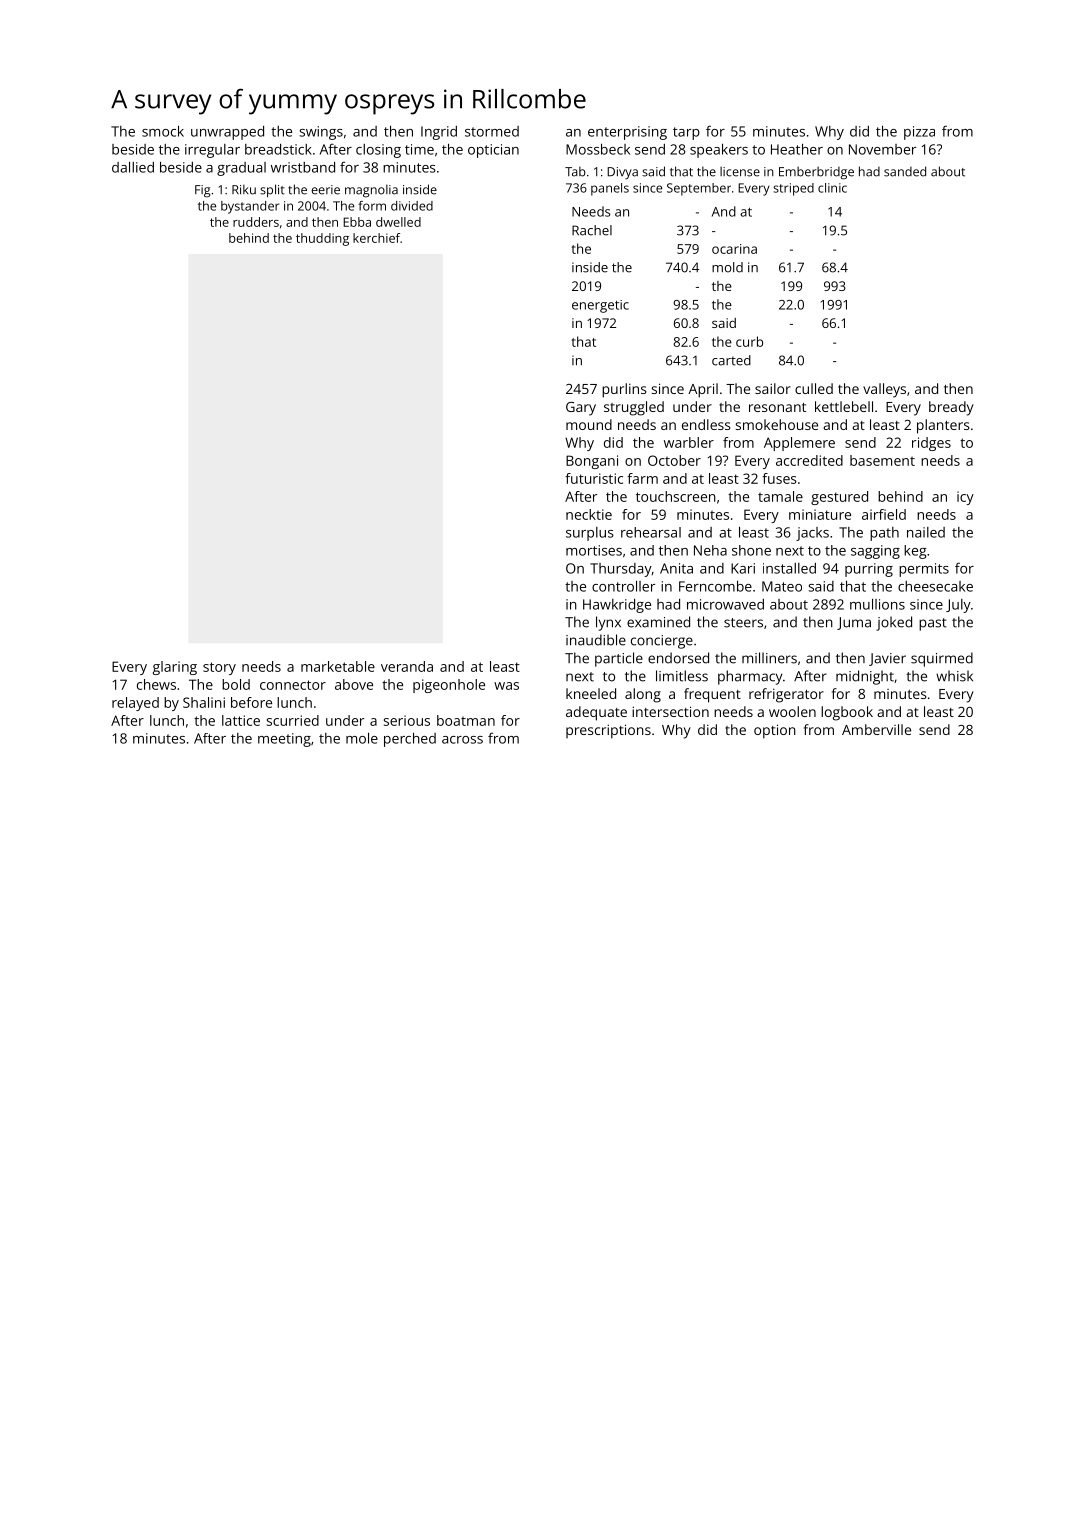 This page has width=1085, height=1535. I want to click on mold, so click(727, 267).
